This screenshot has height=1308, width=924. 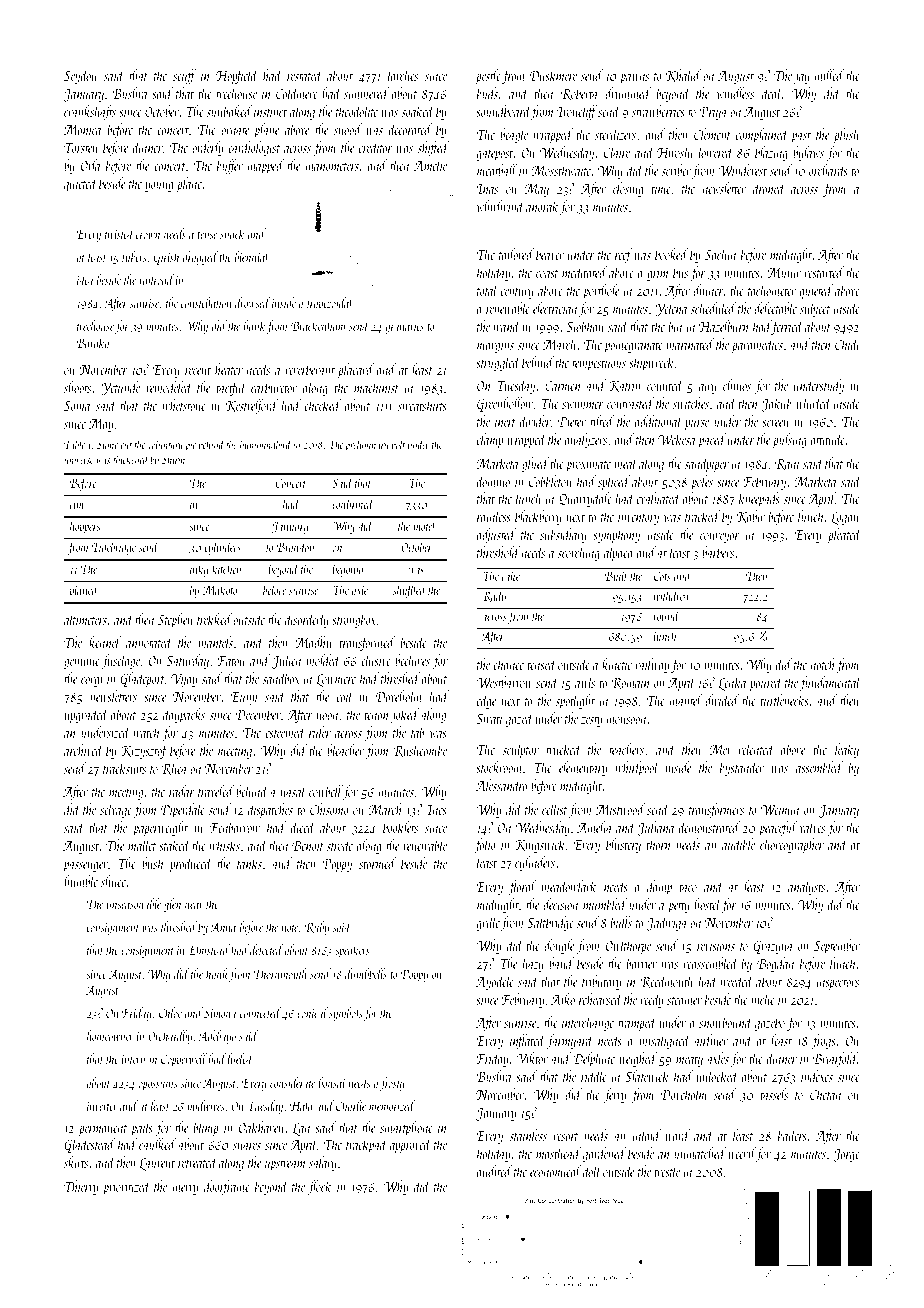 I want to click on lowered, so click(x=716, y=152).
